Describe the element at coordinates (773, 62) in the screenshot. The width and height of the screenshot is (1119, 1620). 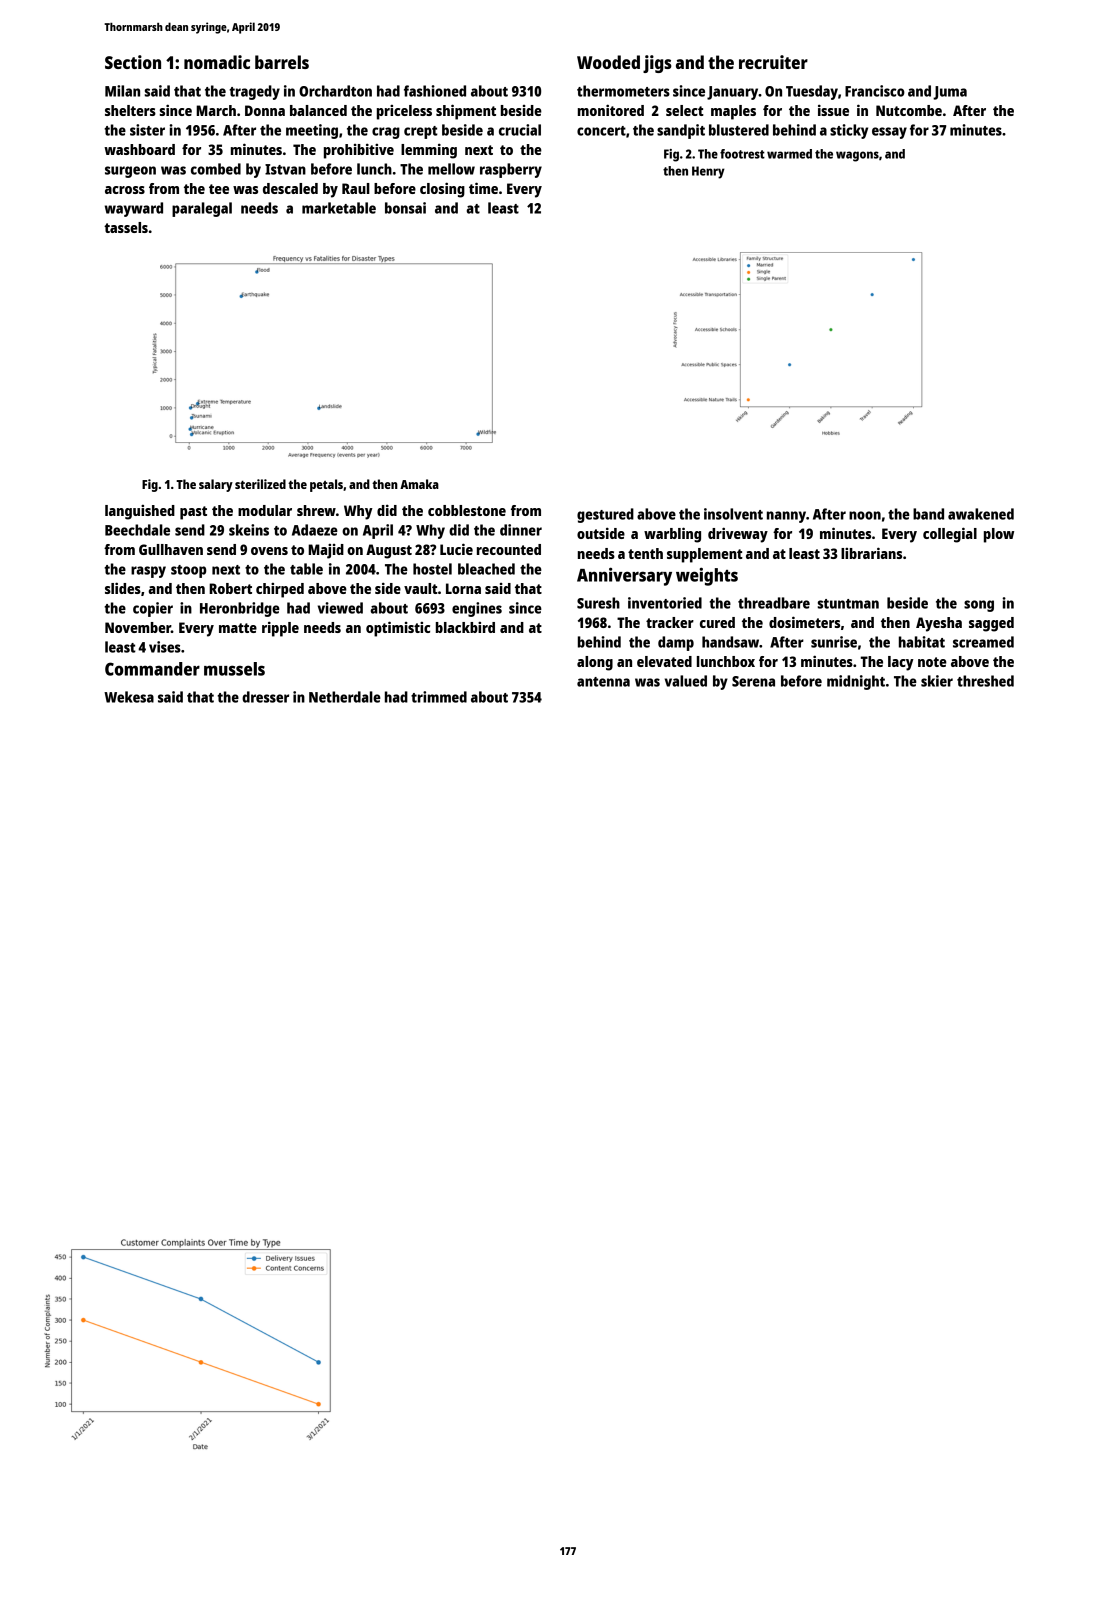
I see `recruiter` at that location.
